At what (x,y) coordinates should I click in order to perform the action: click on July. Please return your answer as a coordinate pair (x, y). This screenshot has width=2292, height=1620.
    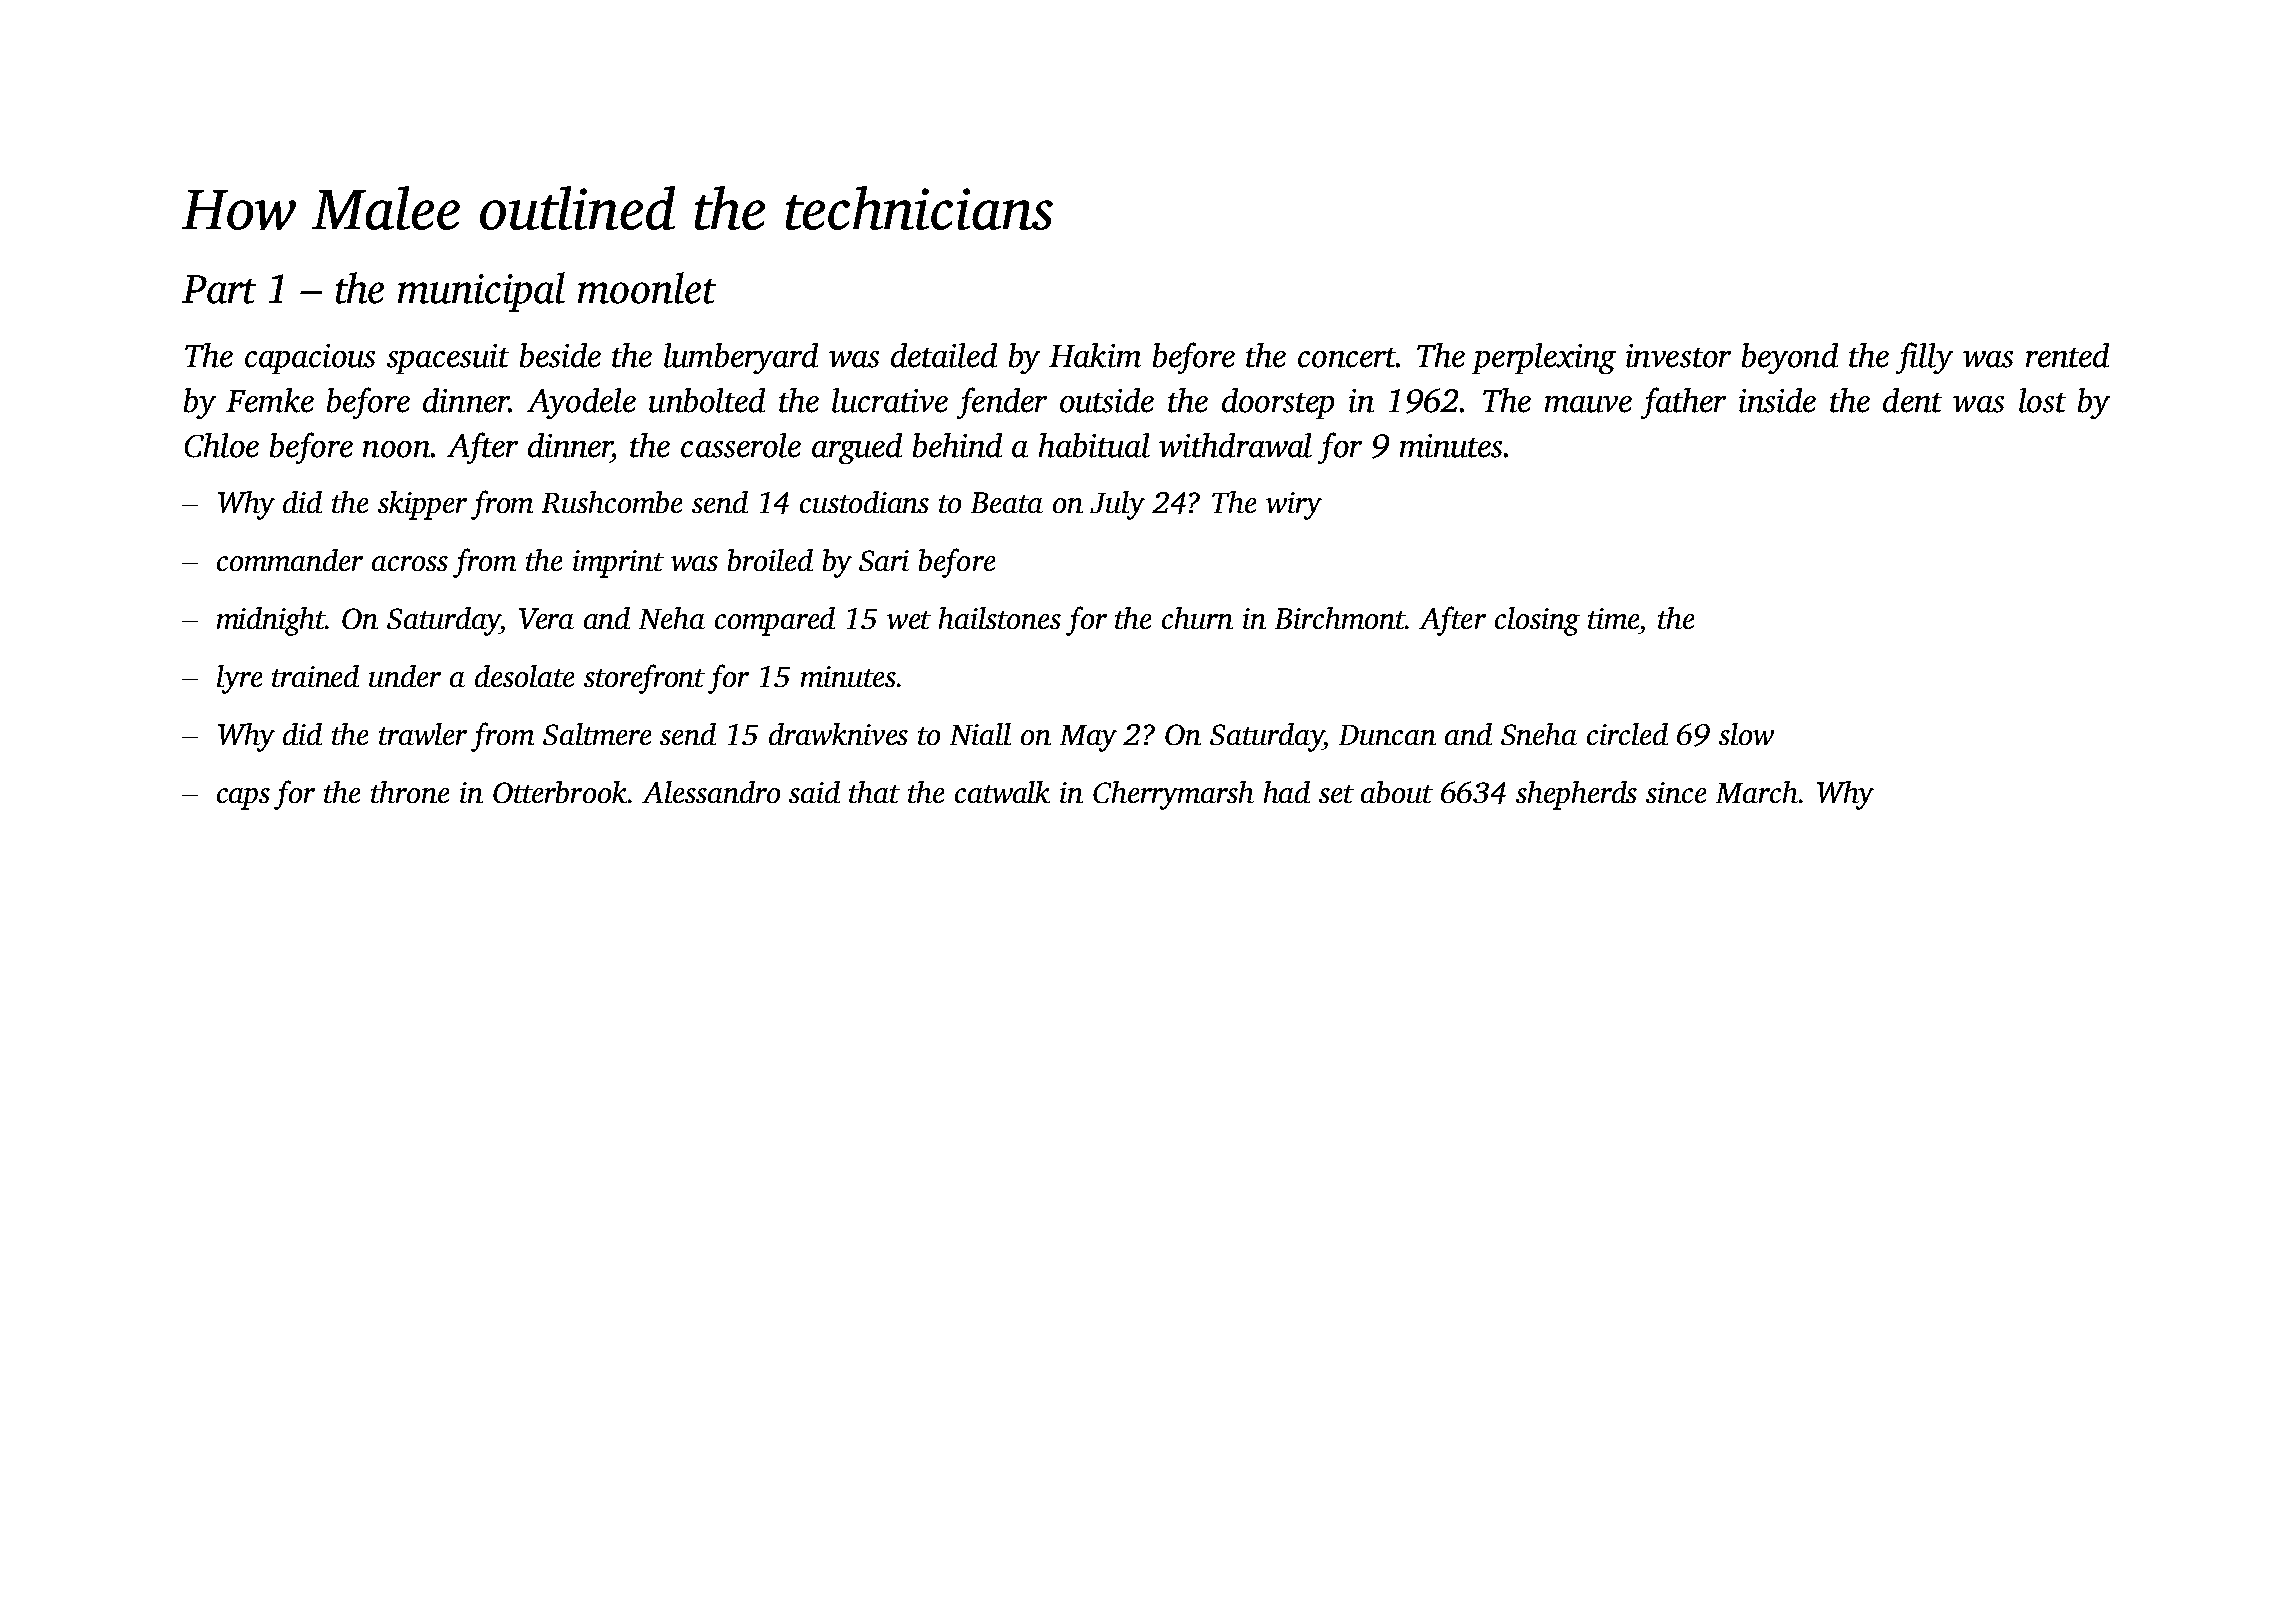
    Looking at the image, I should click on (1117, 505).
